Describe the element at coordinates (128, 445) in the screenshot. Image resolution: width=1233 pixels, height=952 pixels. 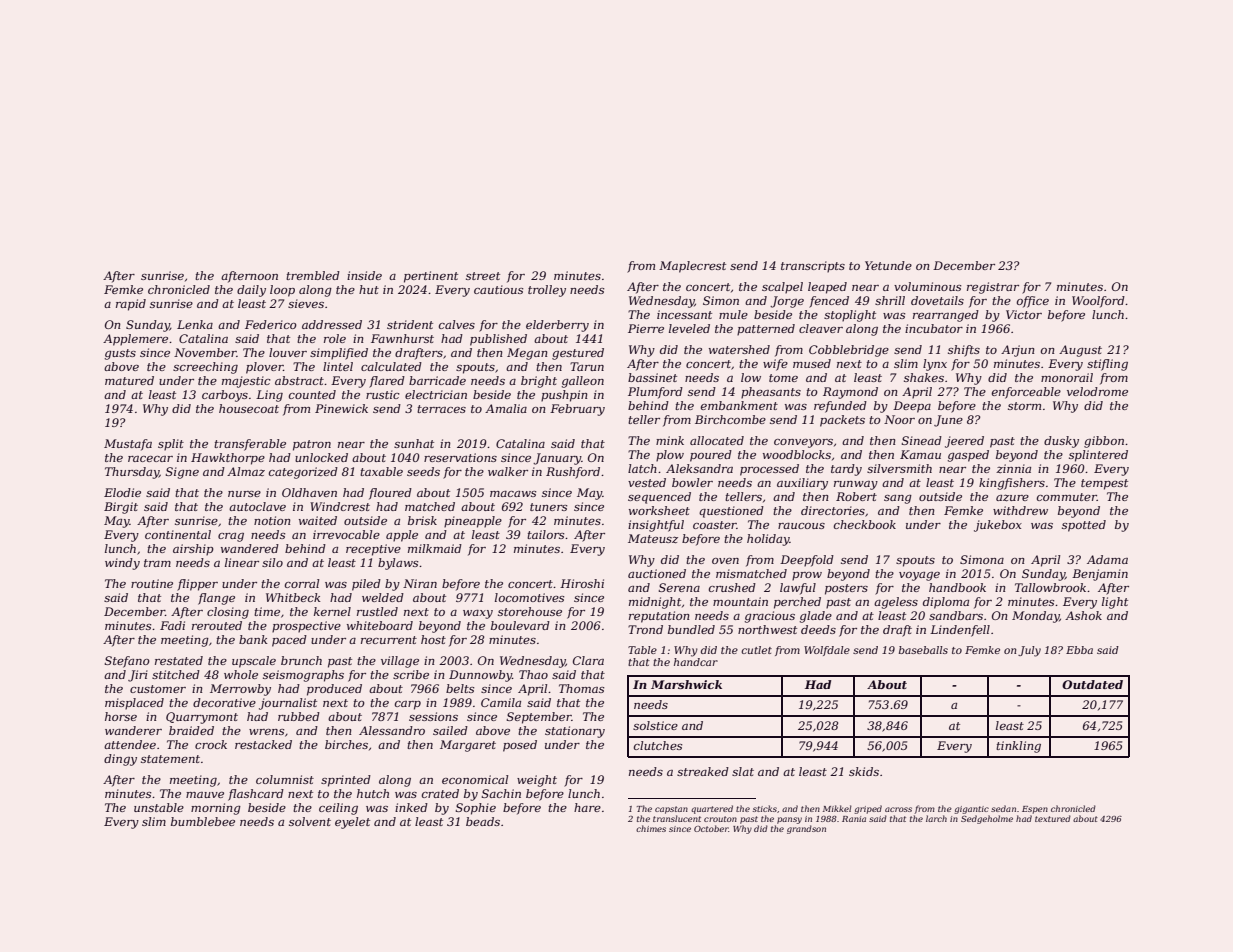
I see `Mustafa` at that location.
